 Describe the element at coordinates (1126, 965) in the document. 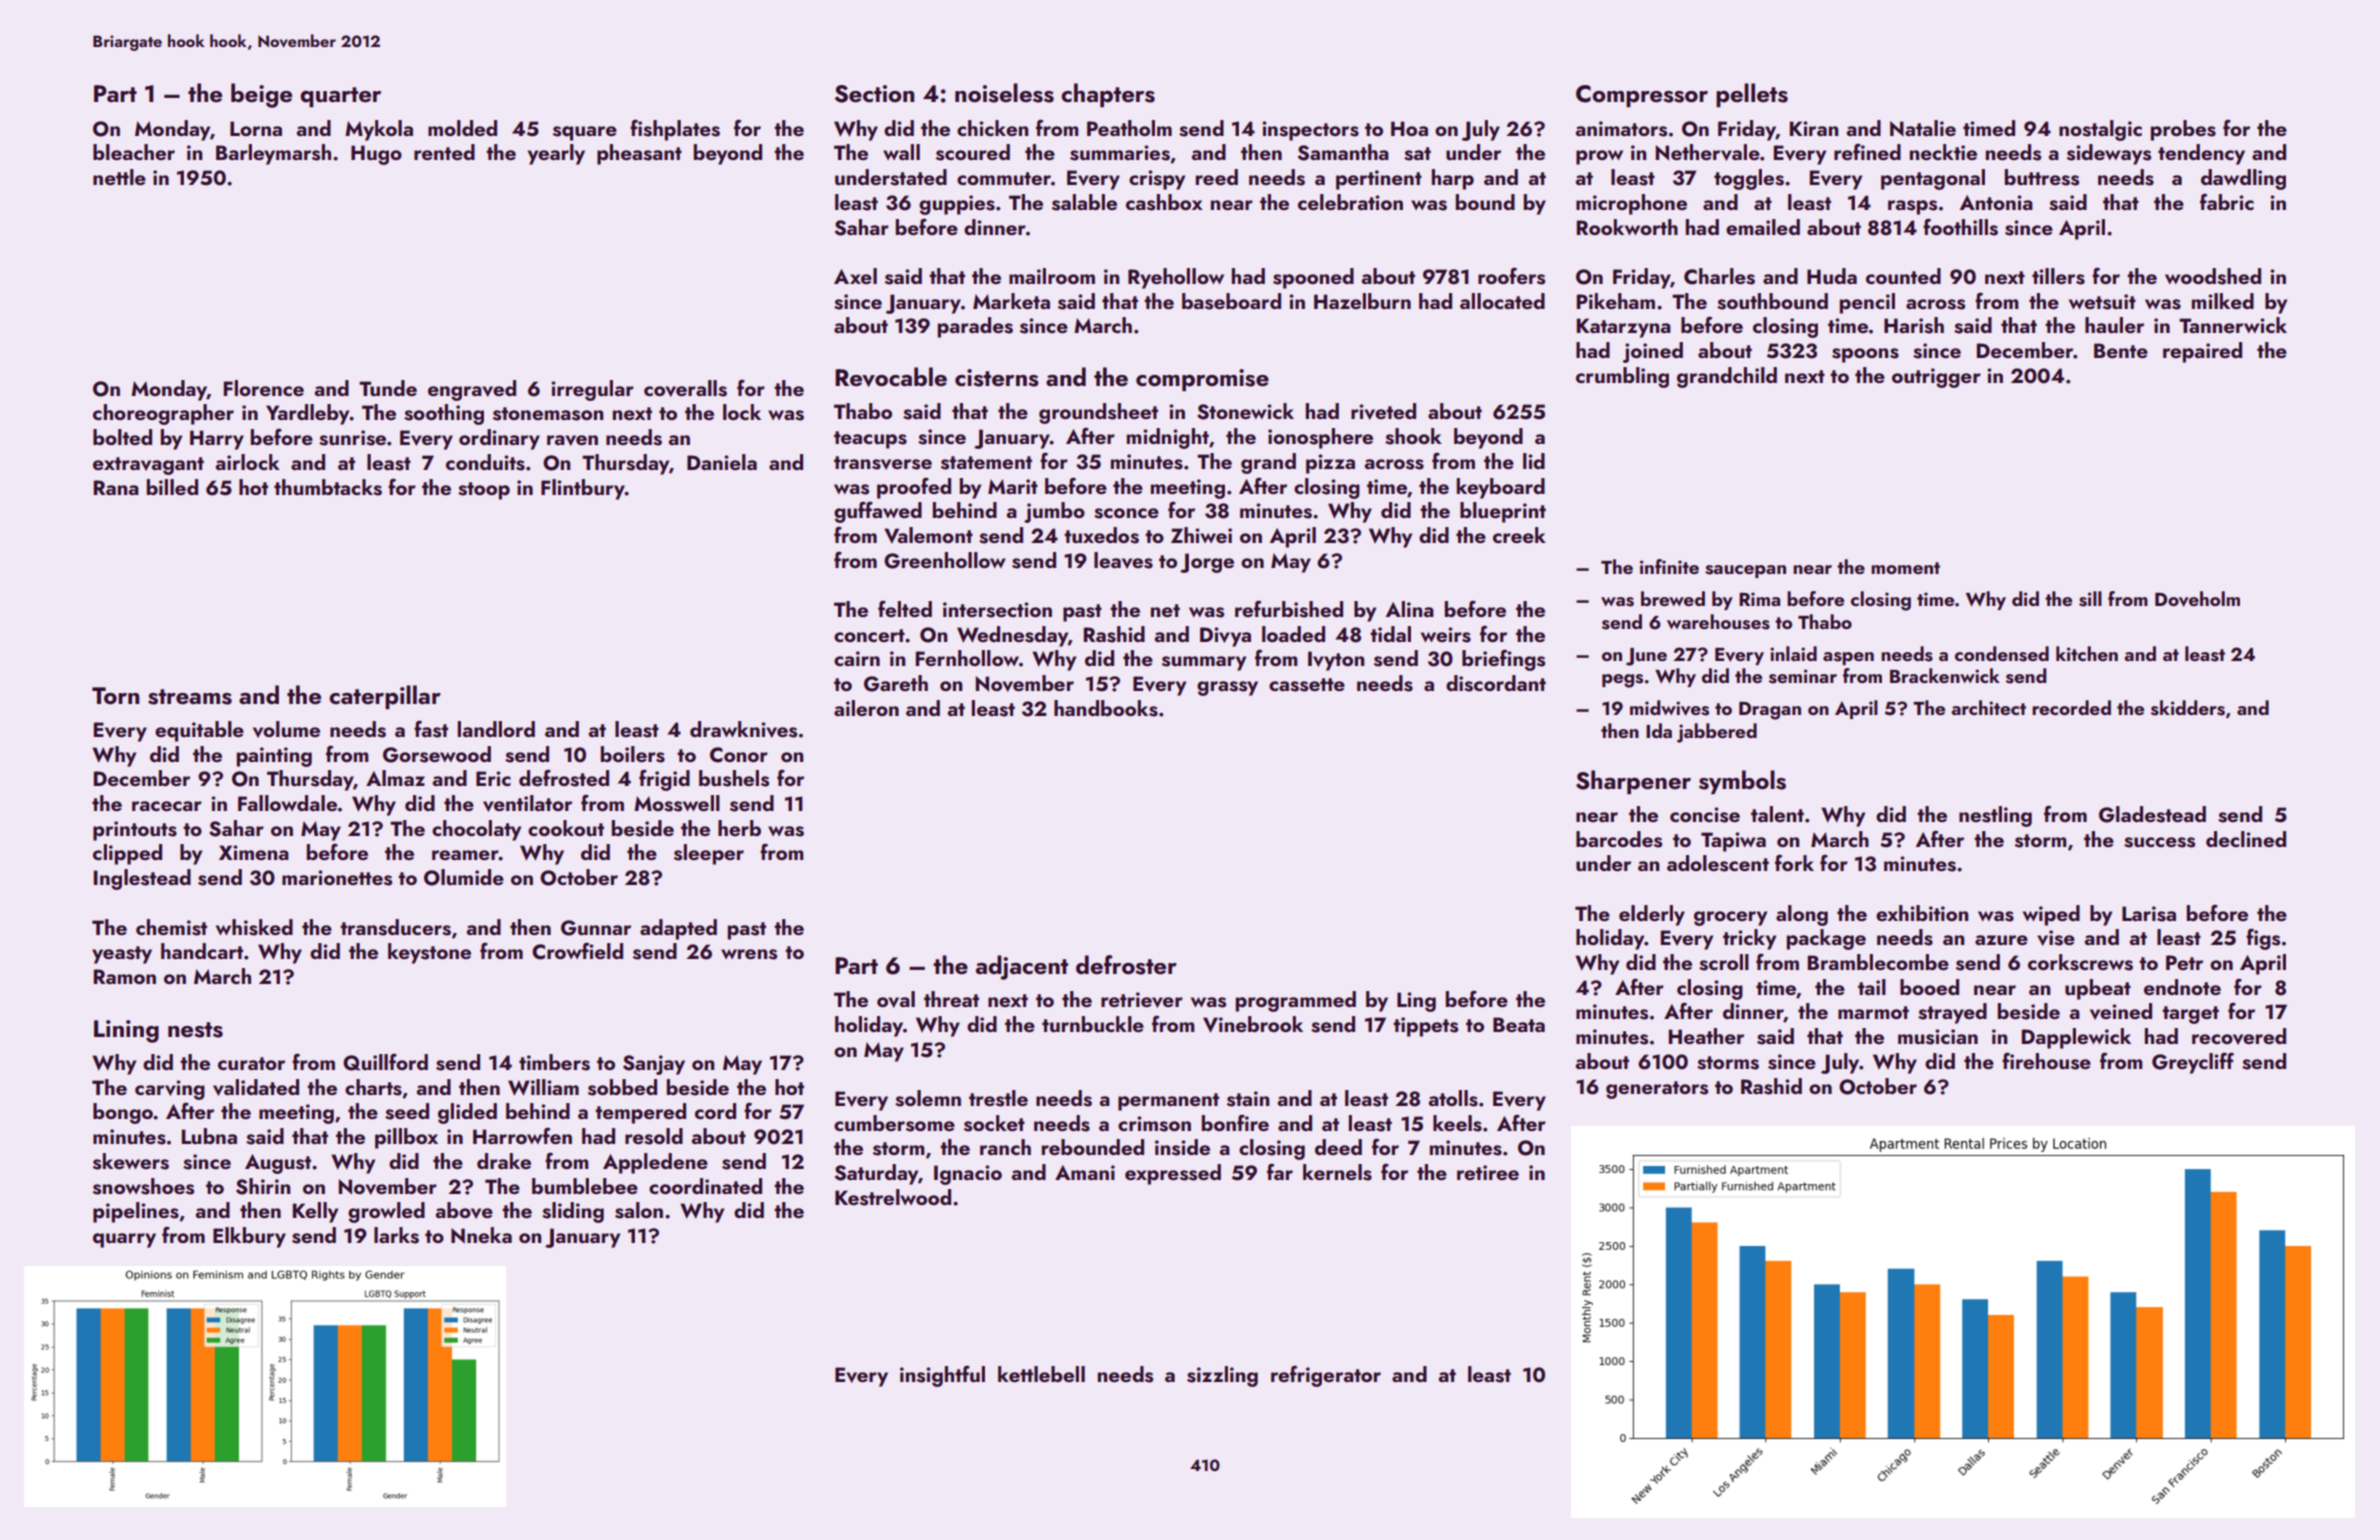

I see `defroster` at that location.
